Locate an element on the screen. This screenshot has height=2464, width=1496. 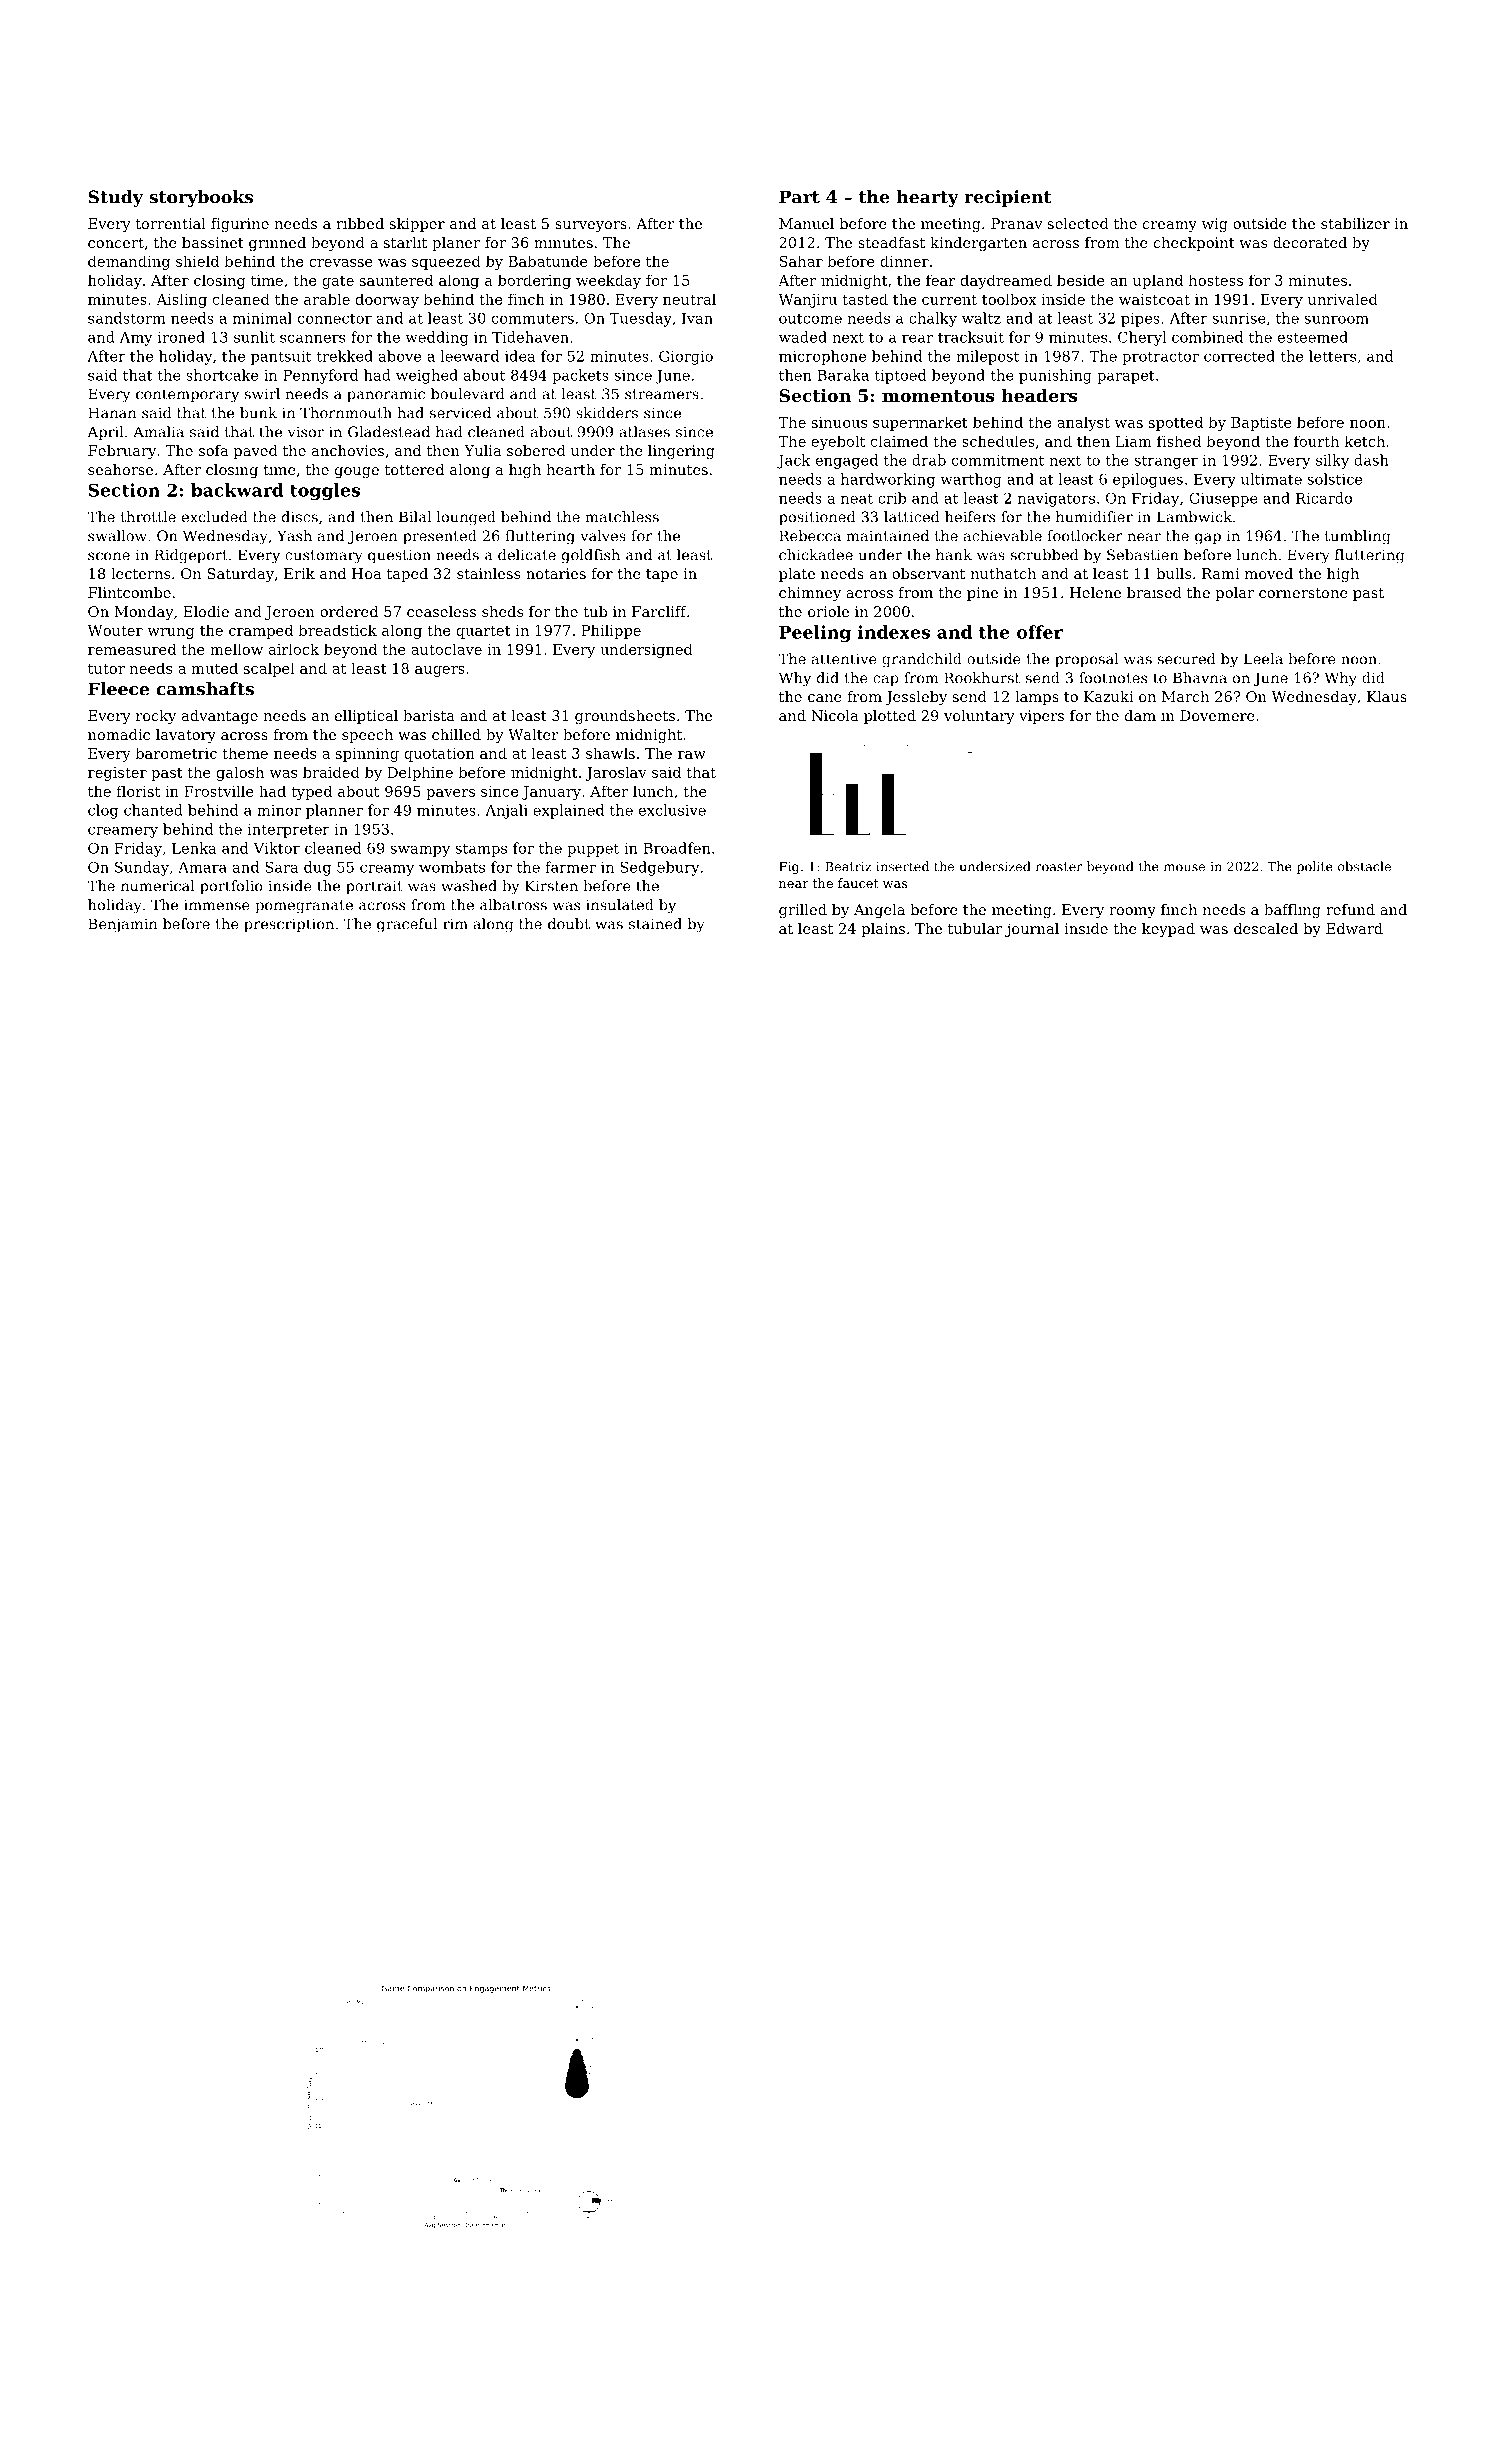
ketch is located at coordinates (1365, 441).
